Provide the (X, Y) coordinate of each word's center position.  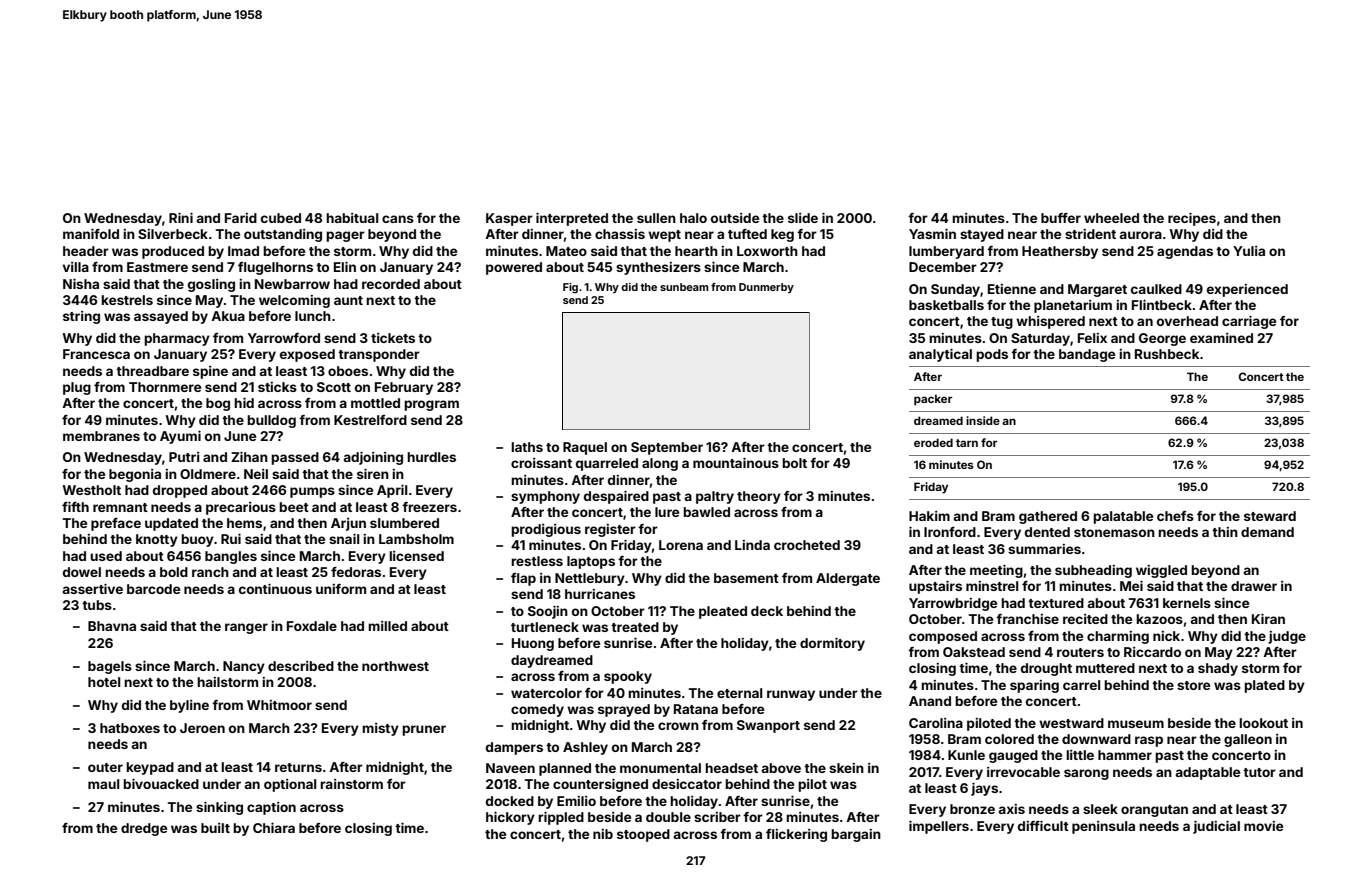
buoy (197, 540)
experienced (1247, 290)
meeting (996, 571)
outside (735, 218)
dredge (144, 829)
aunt (348, 300)
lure (667, 512)
